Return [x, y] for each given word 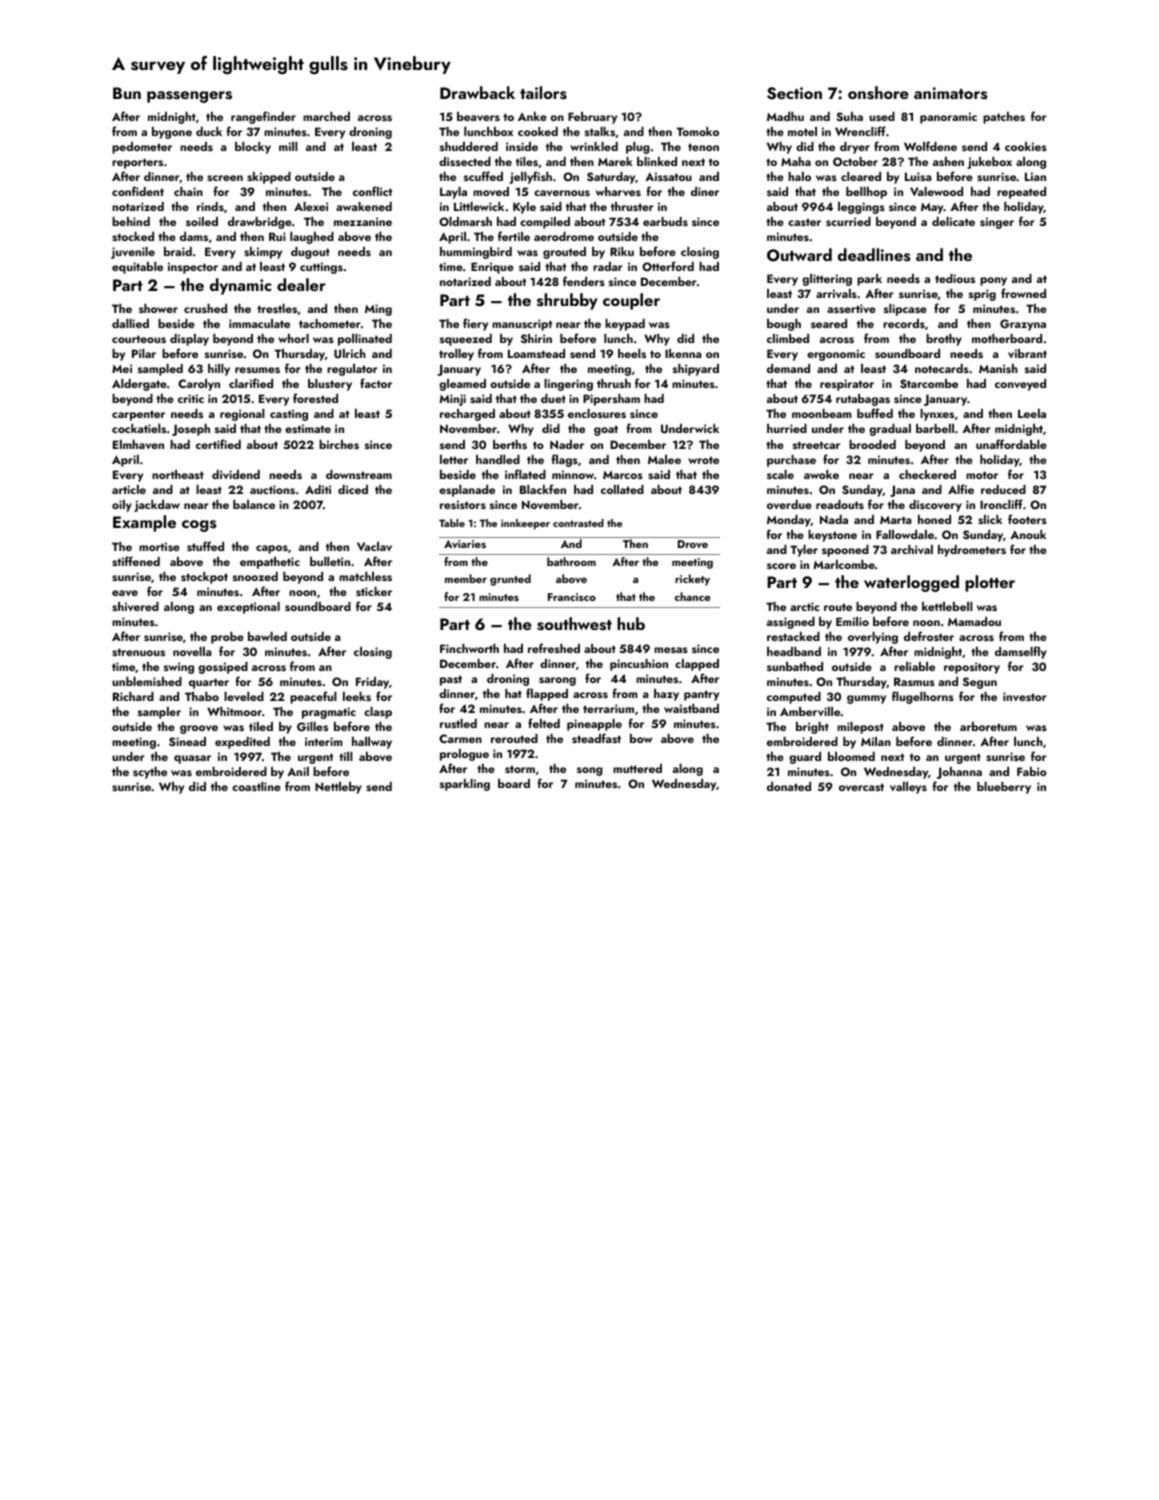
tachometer [329, 323]
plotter [990, 583]
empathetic [270, 563]
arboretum [988, 726]
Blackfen [543, 489]
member [466, 578]
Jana [902, 491]
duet [553, 398]
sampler [159, 713]
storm [520, 769]
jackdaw [157, 506]
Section [794, 93]
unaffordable [1011, 444]
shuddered [469, 146]
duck [209, 131]
